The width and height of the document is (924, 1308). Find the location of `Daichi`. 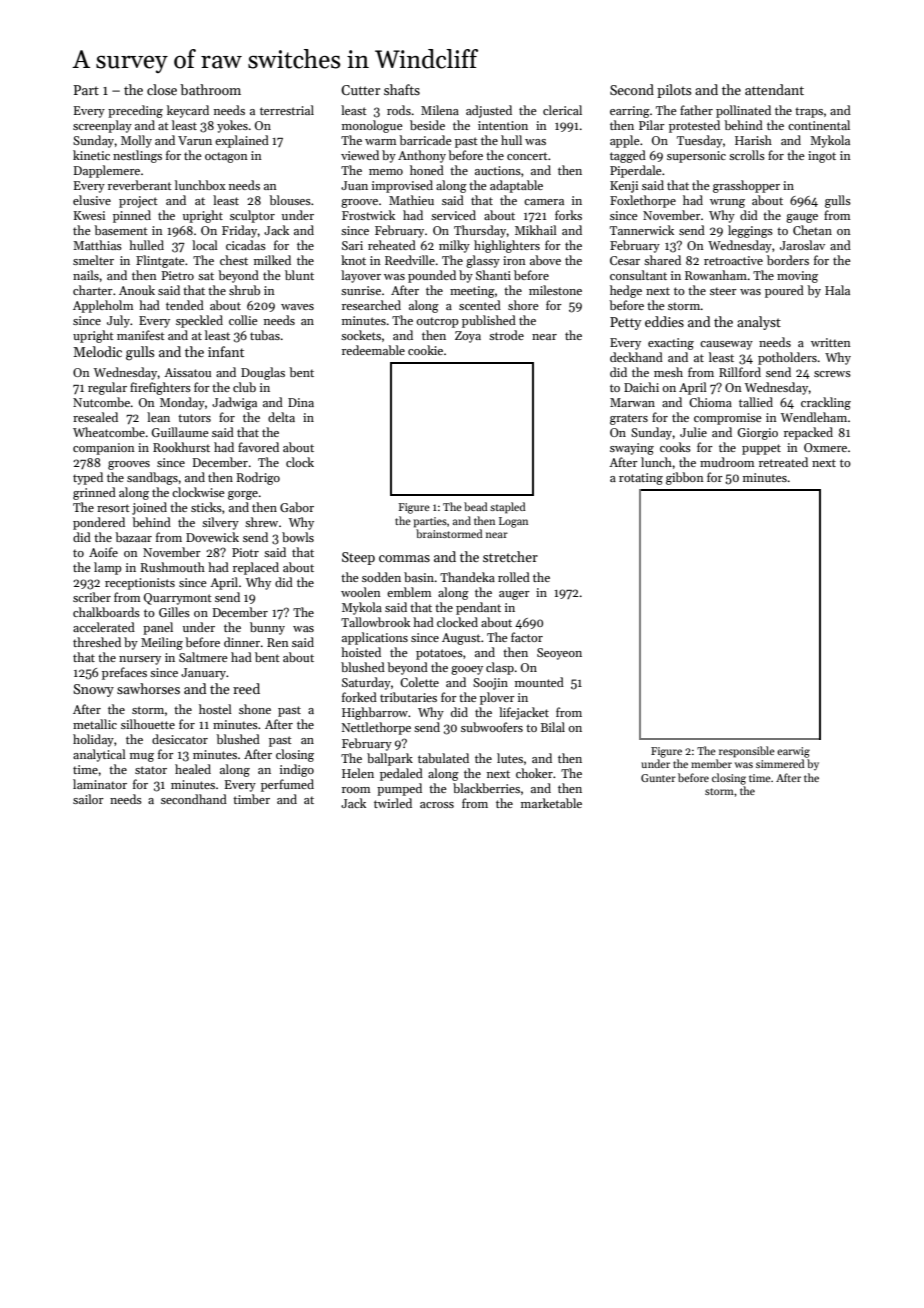

Daichi is located at coordinates (641, 387).
